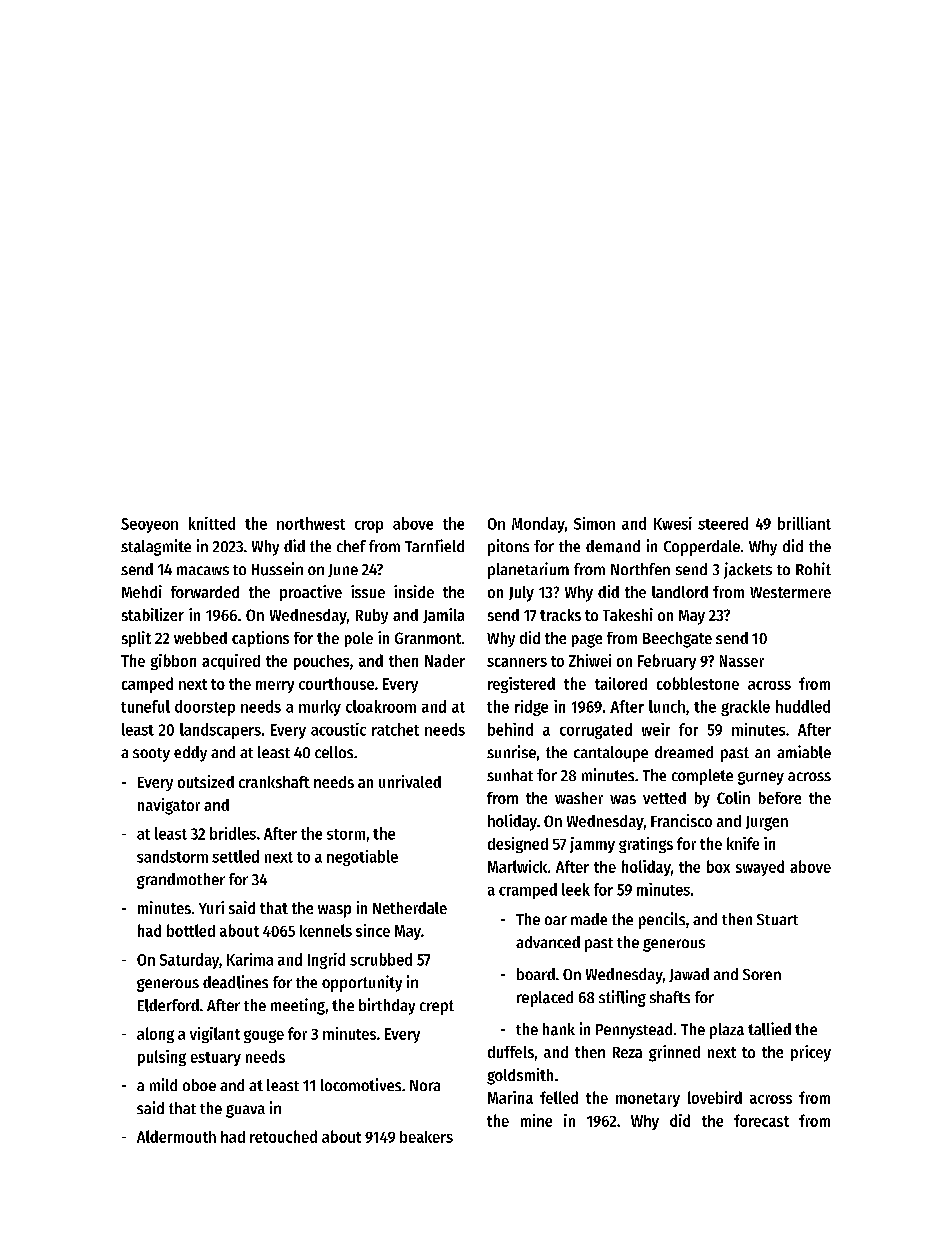 The width and height of the screenshot is (952, 1233). Describe the element at coordinates (169, 806) in the screenshot. I see `navigator` at that location.
